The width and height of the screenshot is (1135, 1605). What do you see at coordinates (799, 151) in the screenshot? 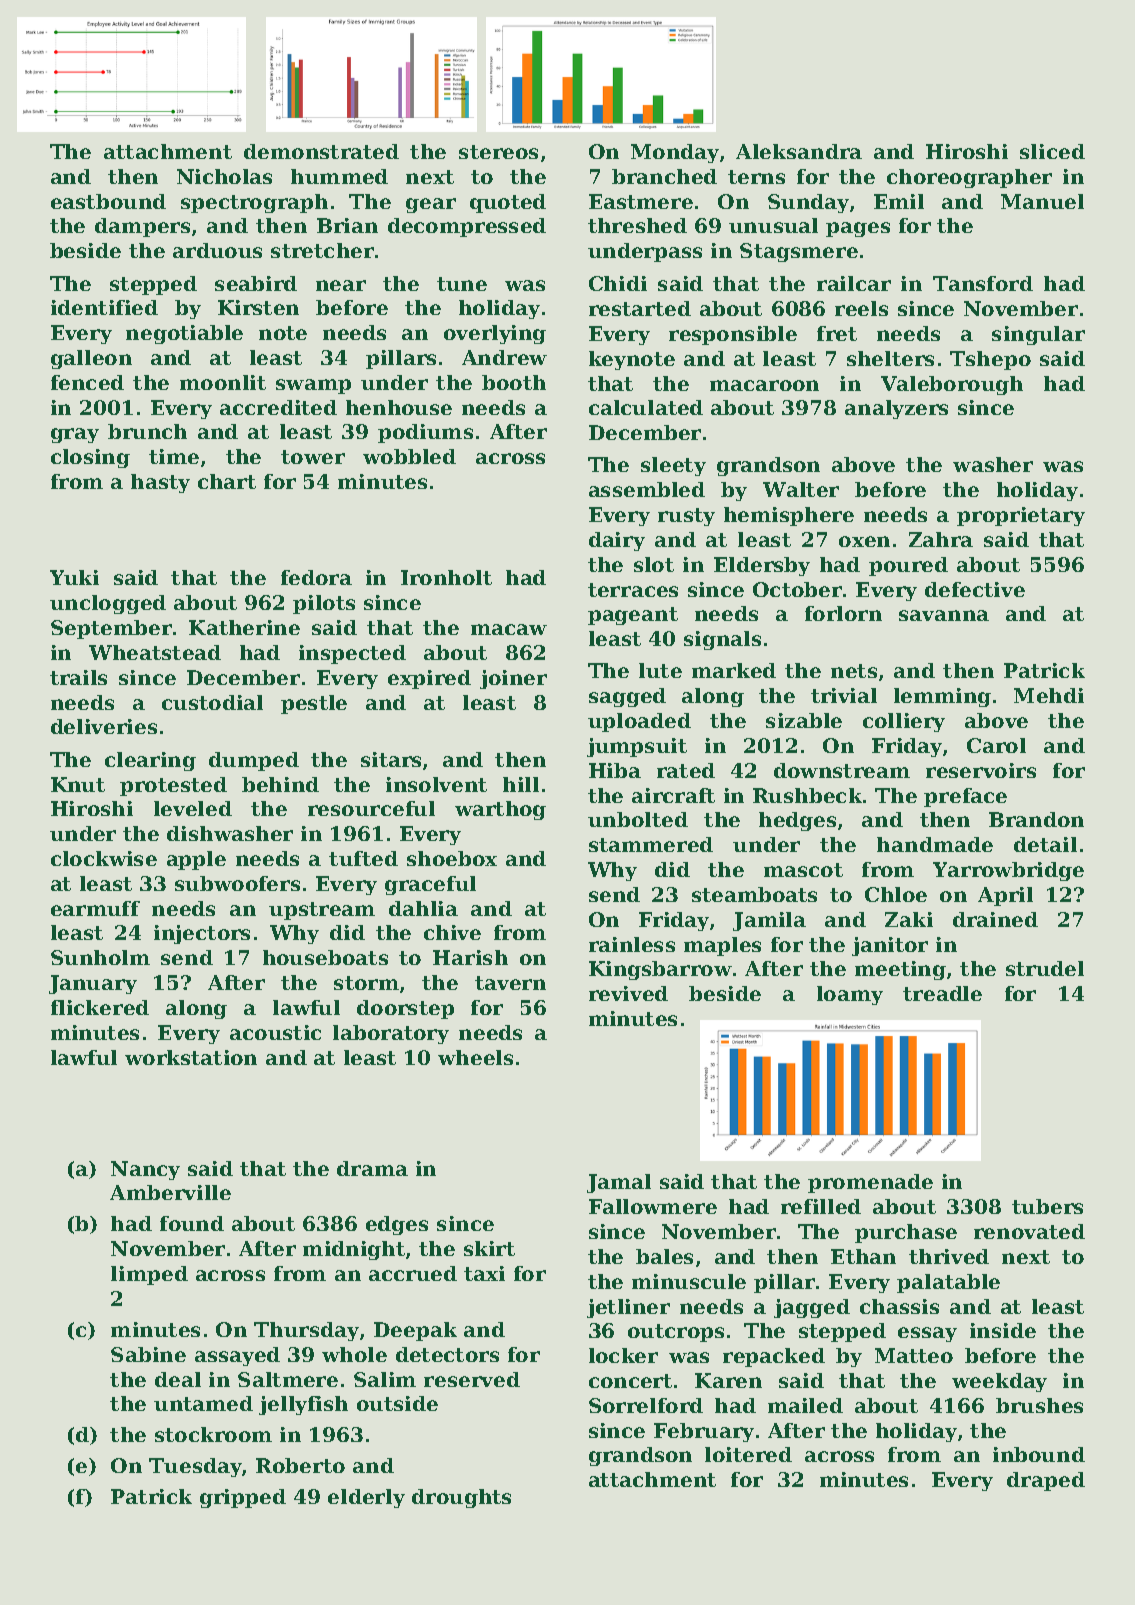
I see `Aleksandra` at bounding box center [799, 151].
